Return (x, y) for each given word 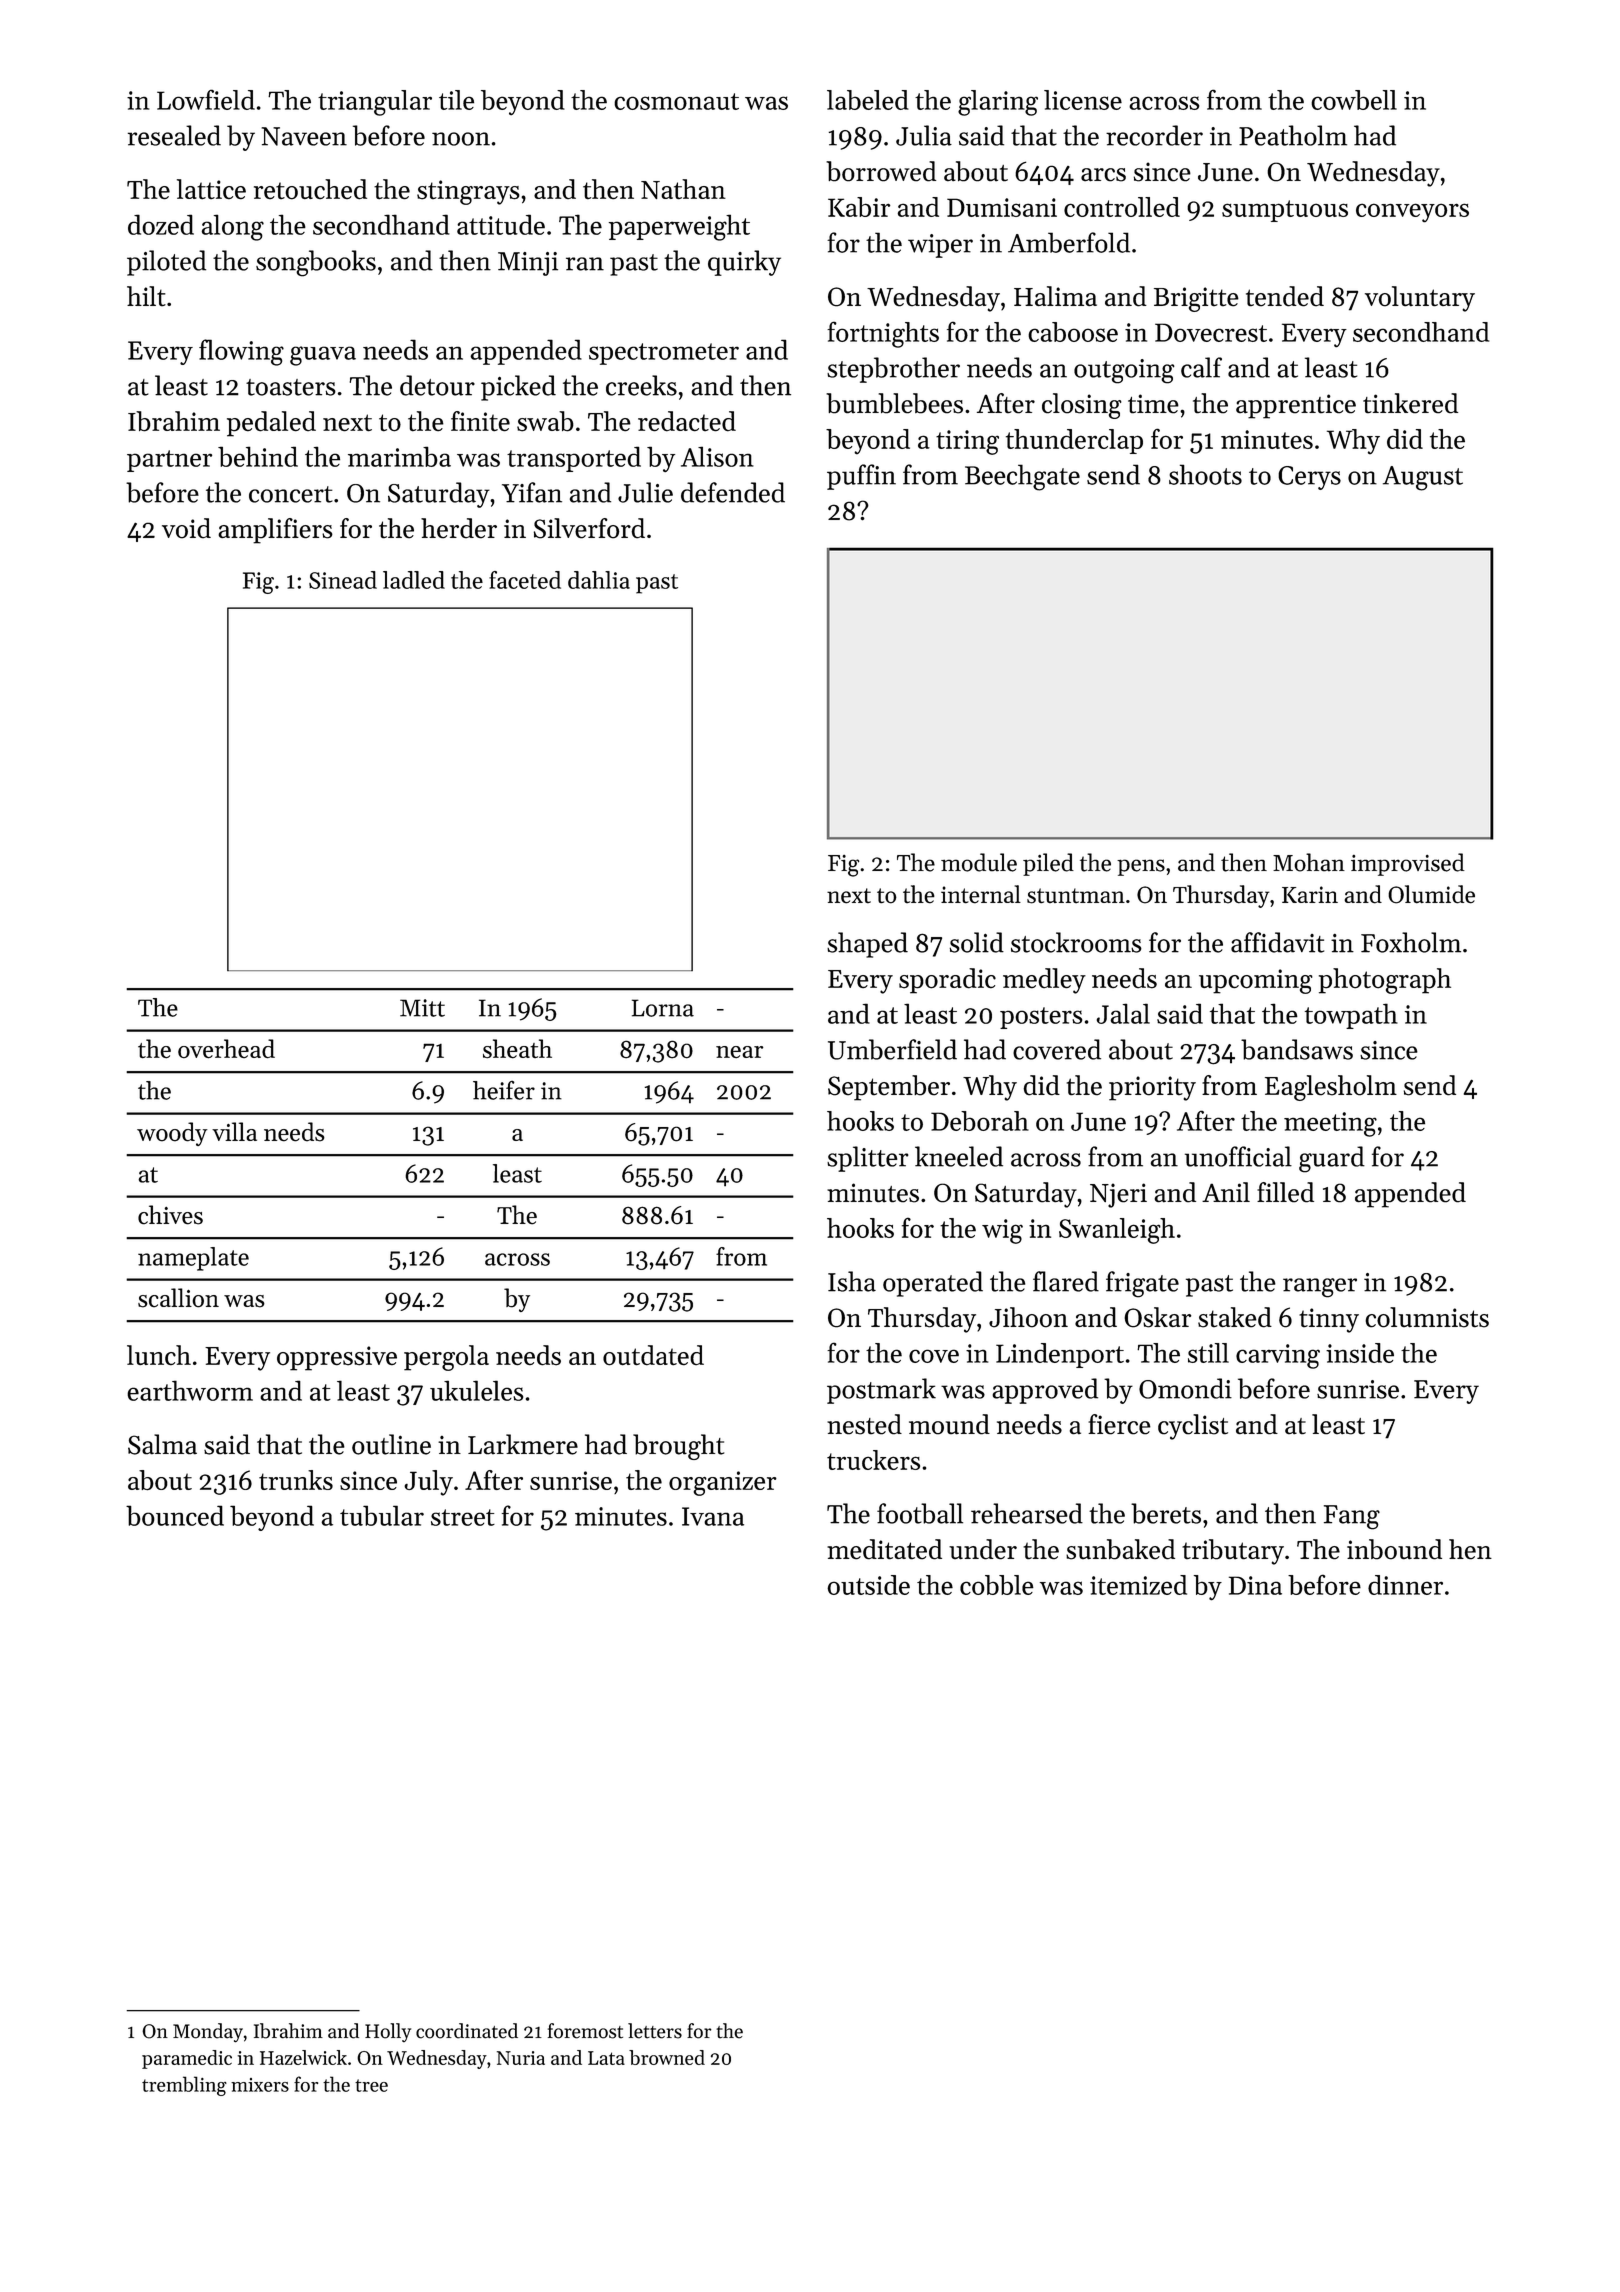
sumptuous (1285, 211)
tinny (1329, 1320)
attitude (501, 224)
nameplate (193, 1259)
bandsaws (1297, 1049)
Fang (1352, 1517)
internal (981, 894)
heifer (504, 1090)
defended (733, 492)
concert (291, 494)
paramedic (187, 2059)
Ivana (713, 1516)
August (1423, 478)
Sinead (343, 580)
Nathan (683, 189)
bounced (175, 1515)
